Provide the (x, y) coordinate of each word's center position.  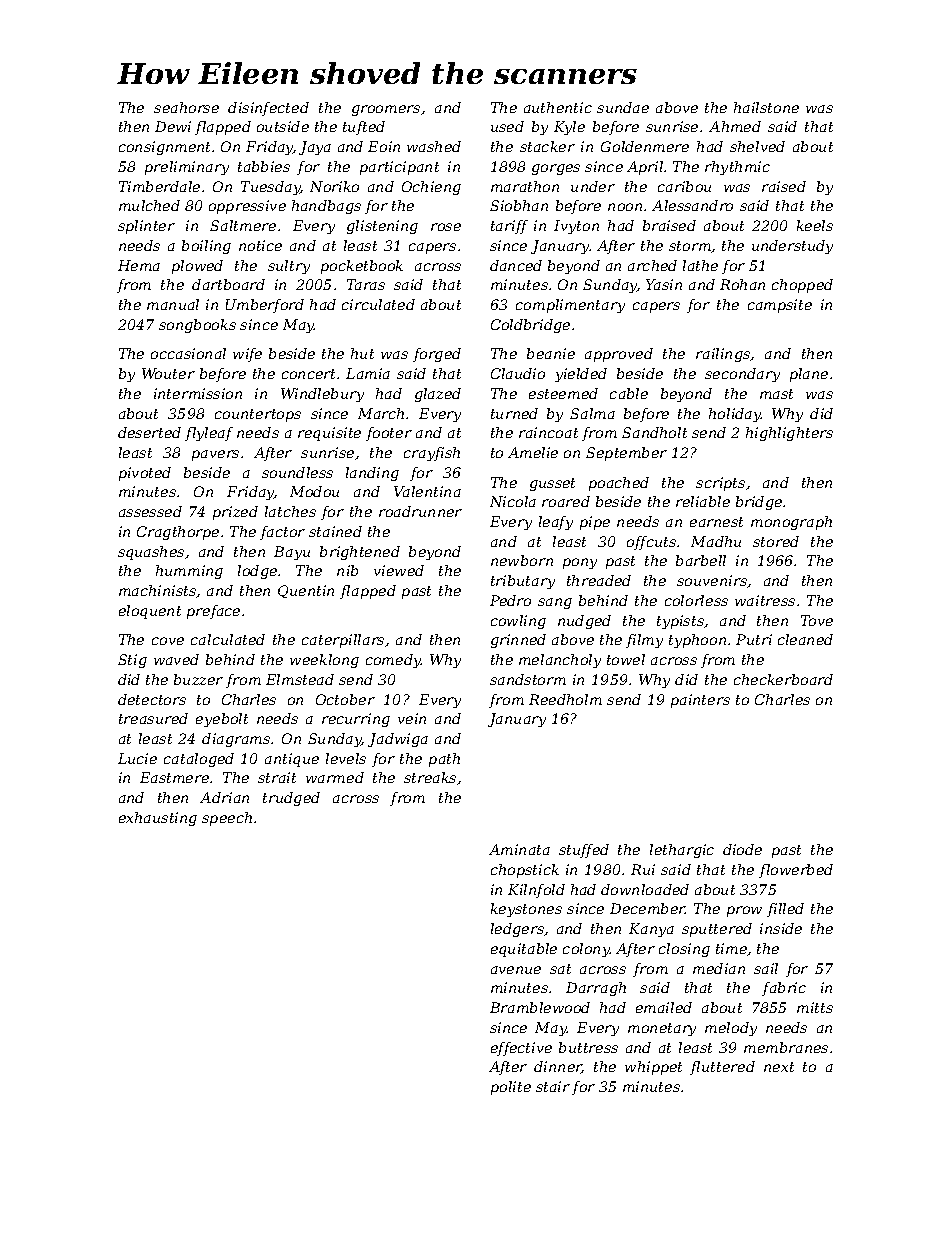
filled (785, 910)
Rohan (742, 284)
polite (511, 1088)
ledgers (517, 930)
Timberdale (159, 186)
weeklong (324, 661)
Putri (754, 639)
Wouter (168, 373)
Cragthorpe (178, 533)
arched (652, 265)
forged (437, 355)
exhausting (158, 819)
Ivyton (576, 227)
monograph (791, 523)
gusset (552, 484)
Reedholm (565, 699)
